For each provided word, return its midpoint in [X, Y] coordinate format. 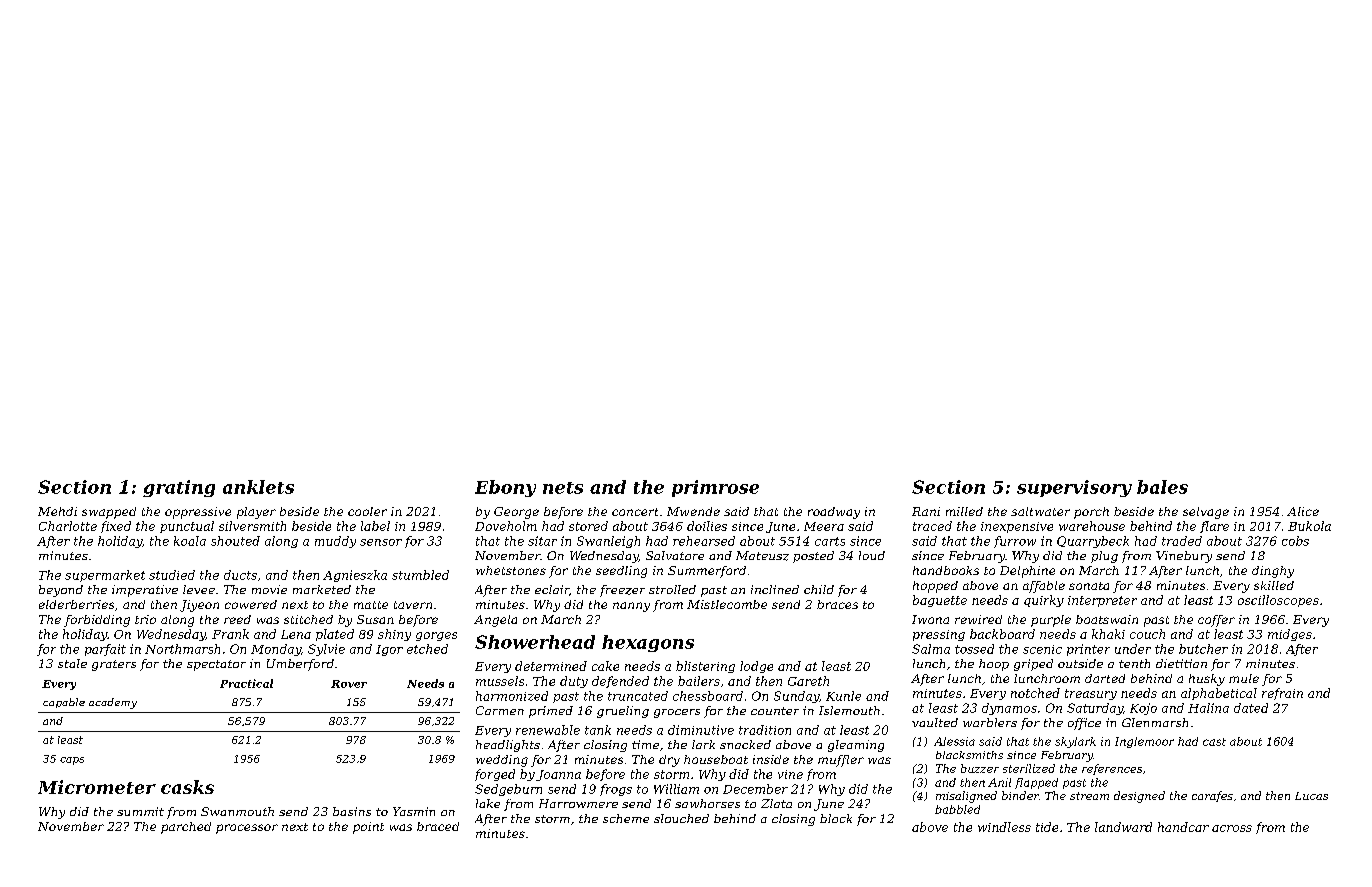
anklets [258, 487]
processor [247, 829]
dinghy [1273, 572]
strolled [672, 589]
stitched [308, 619]
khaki [1108, 634]
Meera [824, 526]
